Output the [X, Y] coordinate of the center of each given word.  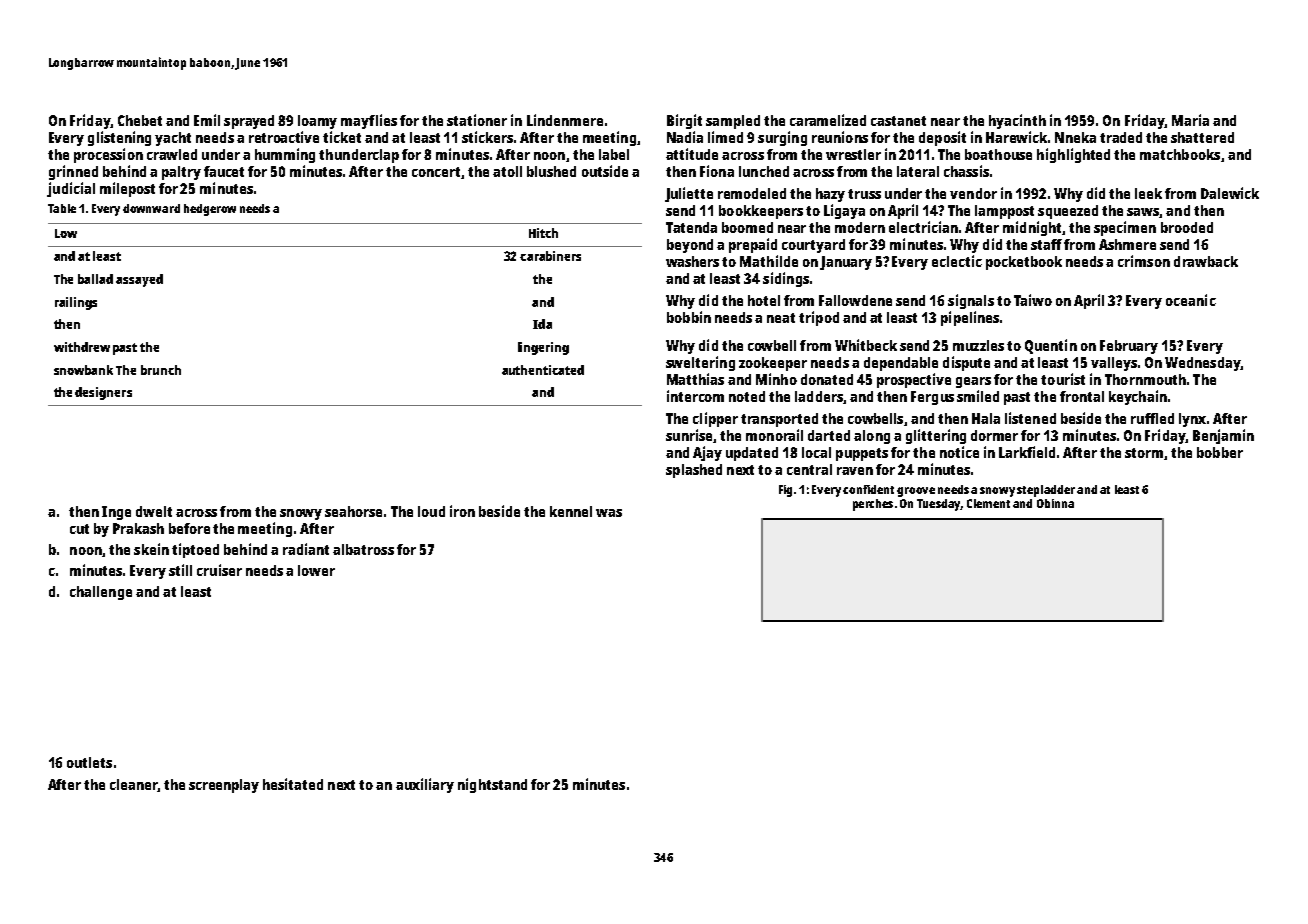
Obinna [1055, 503]
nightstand [492, 785]
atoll [507, 171]
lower [316, 570]
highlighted [1073, 155]
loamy [317, 122]
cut [79, 529]
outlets [89, 762]
